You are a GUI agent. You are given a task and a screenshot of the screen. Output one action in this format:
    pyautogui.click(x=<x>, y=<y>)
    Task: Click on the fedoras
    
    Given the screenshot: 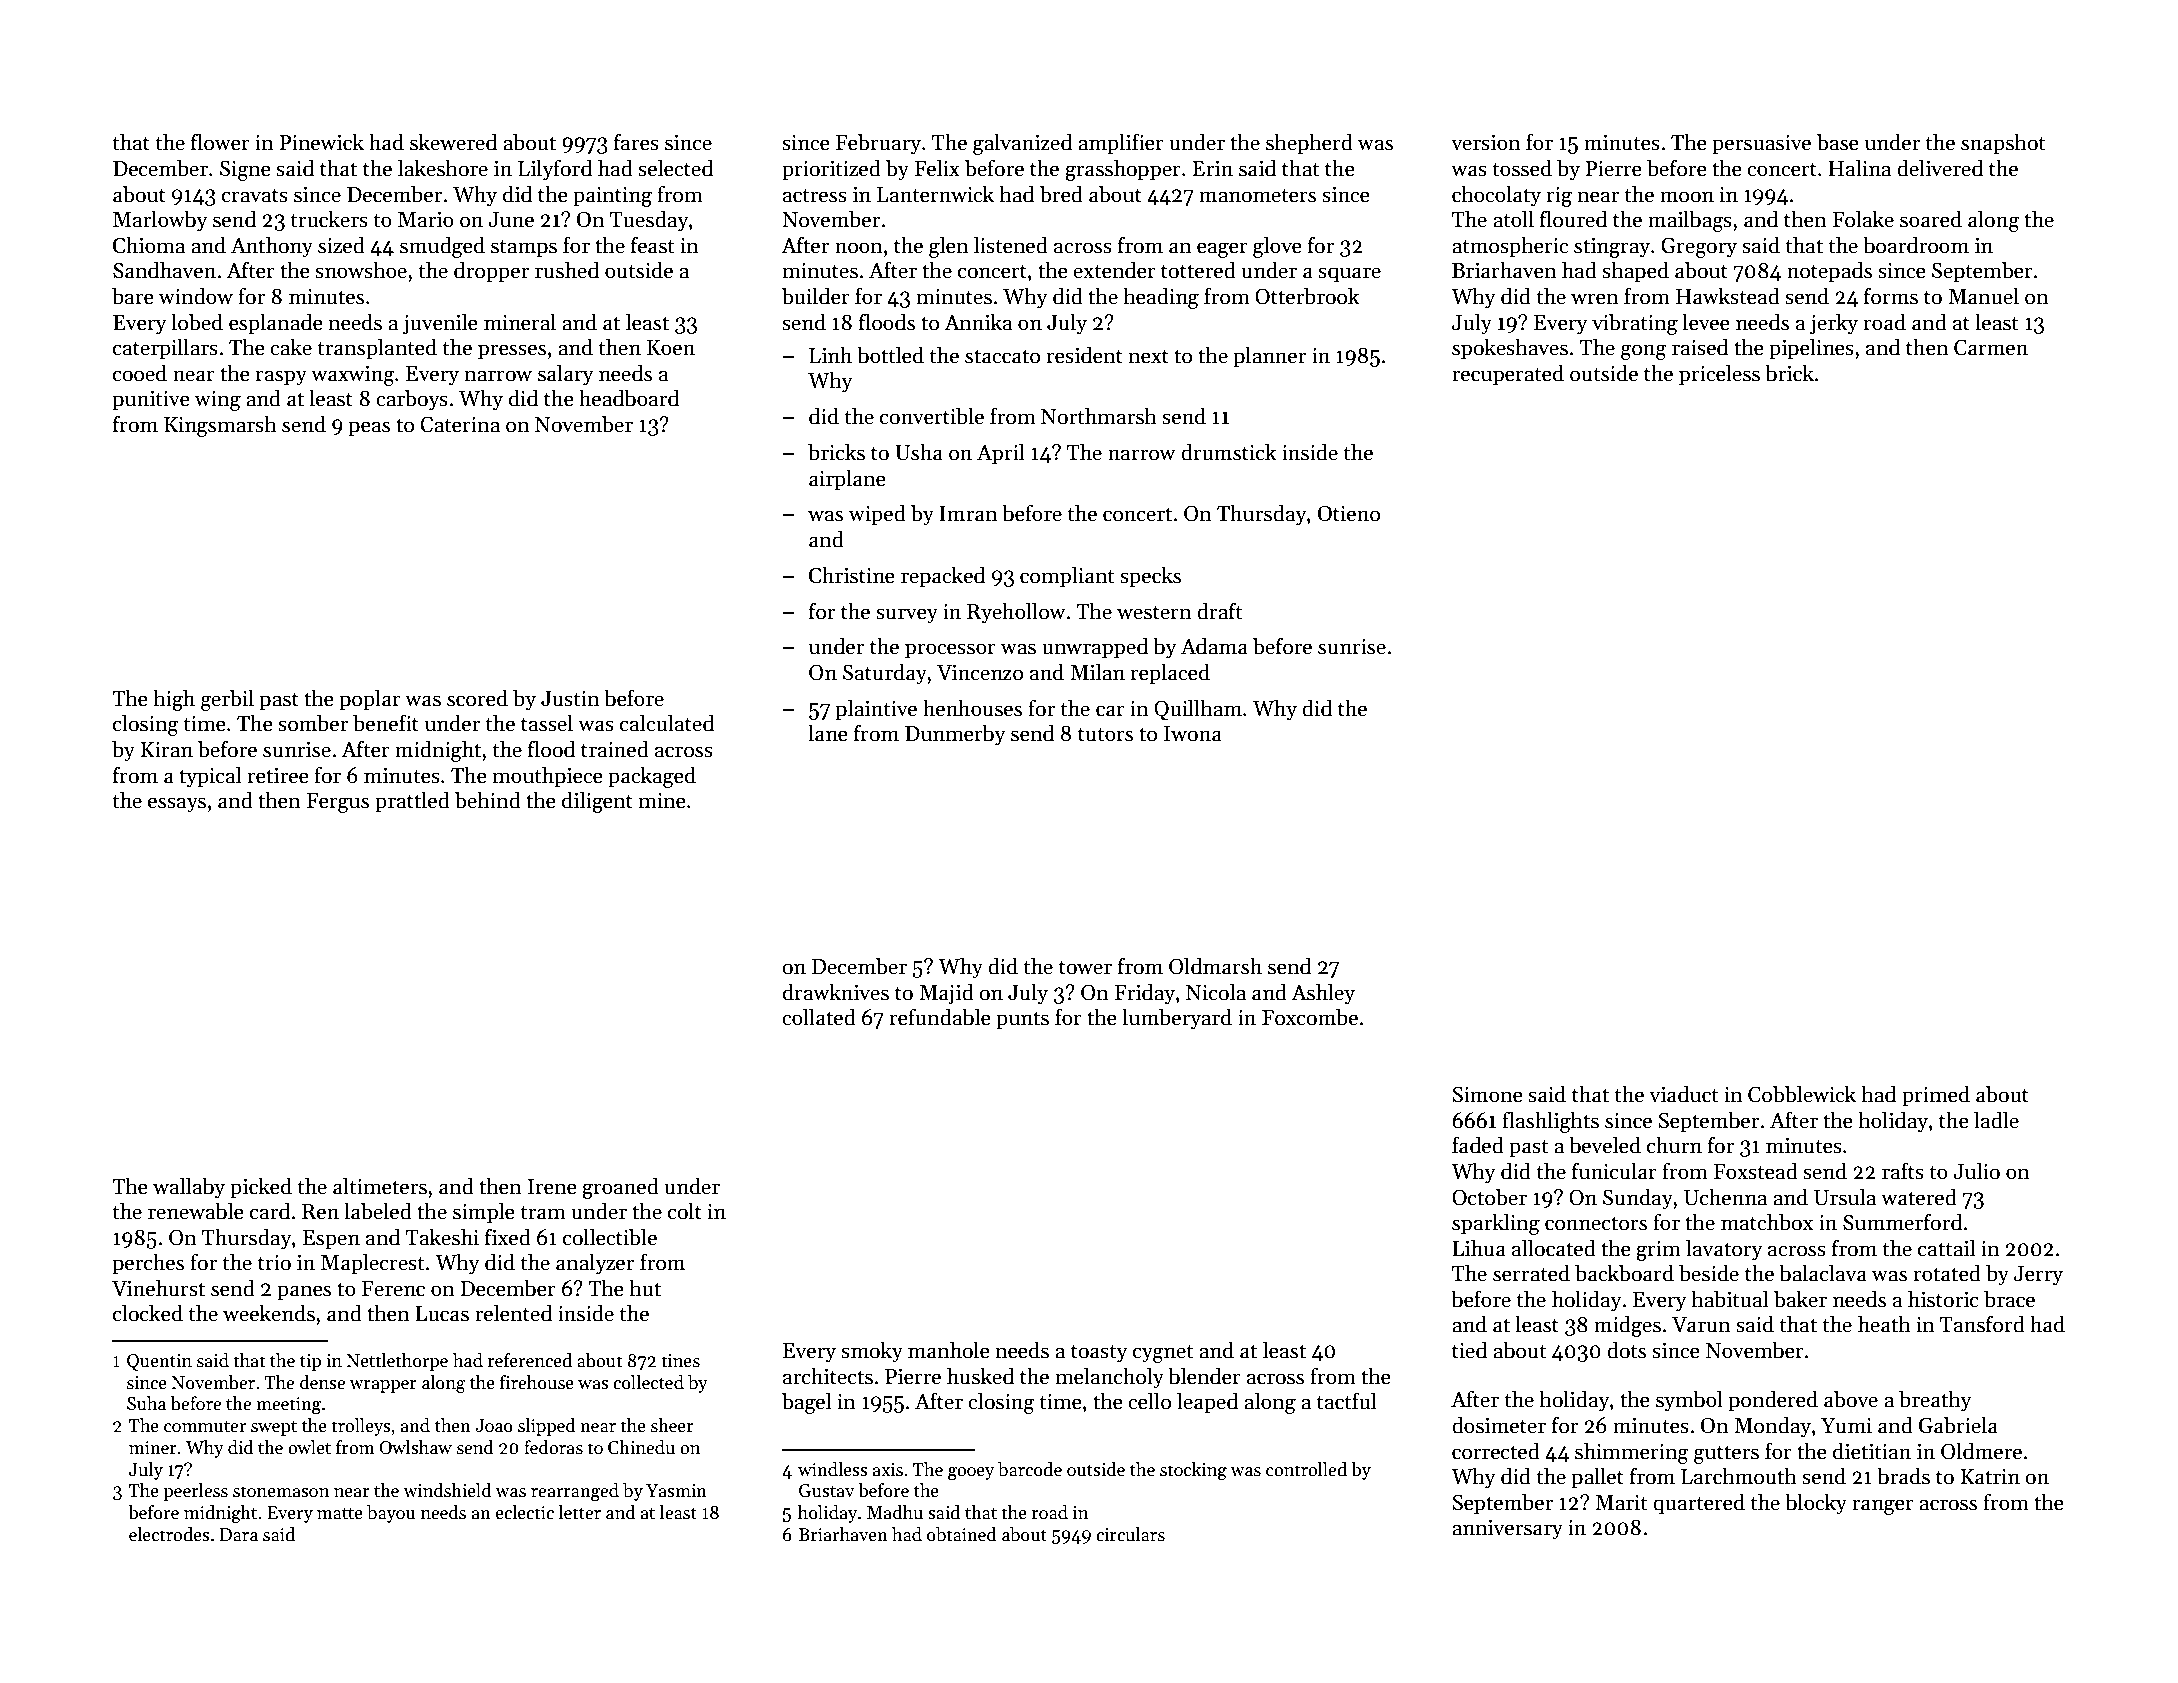 What is the action you would take?
    pyautogui.click(x=553, y=1447)
